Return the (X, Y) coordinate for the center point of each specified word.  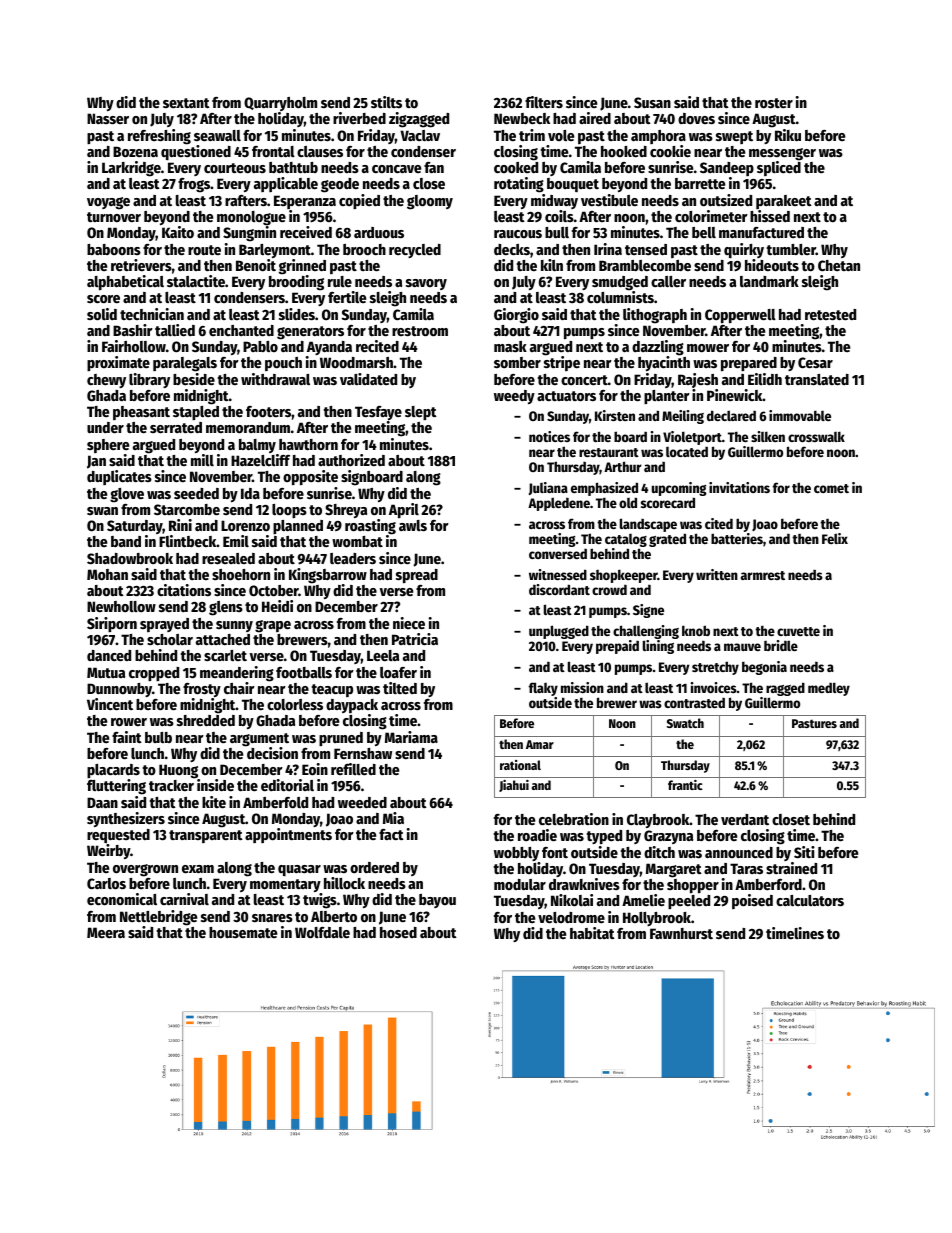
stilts (386, 102)
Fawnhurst (681, 933)
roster (774, 103)
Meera (106, 932)
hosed (398, 932)
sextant (186, 103)
